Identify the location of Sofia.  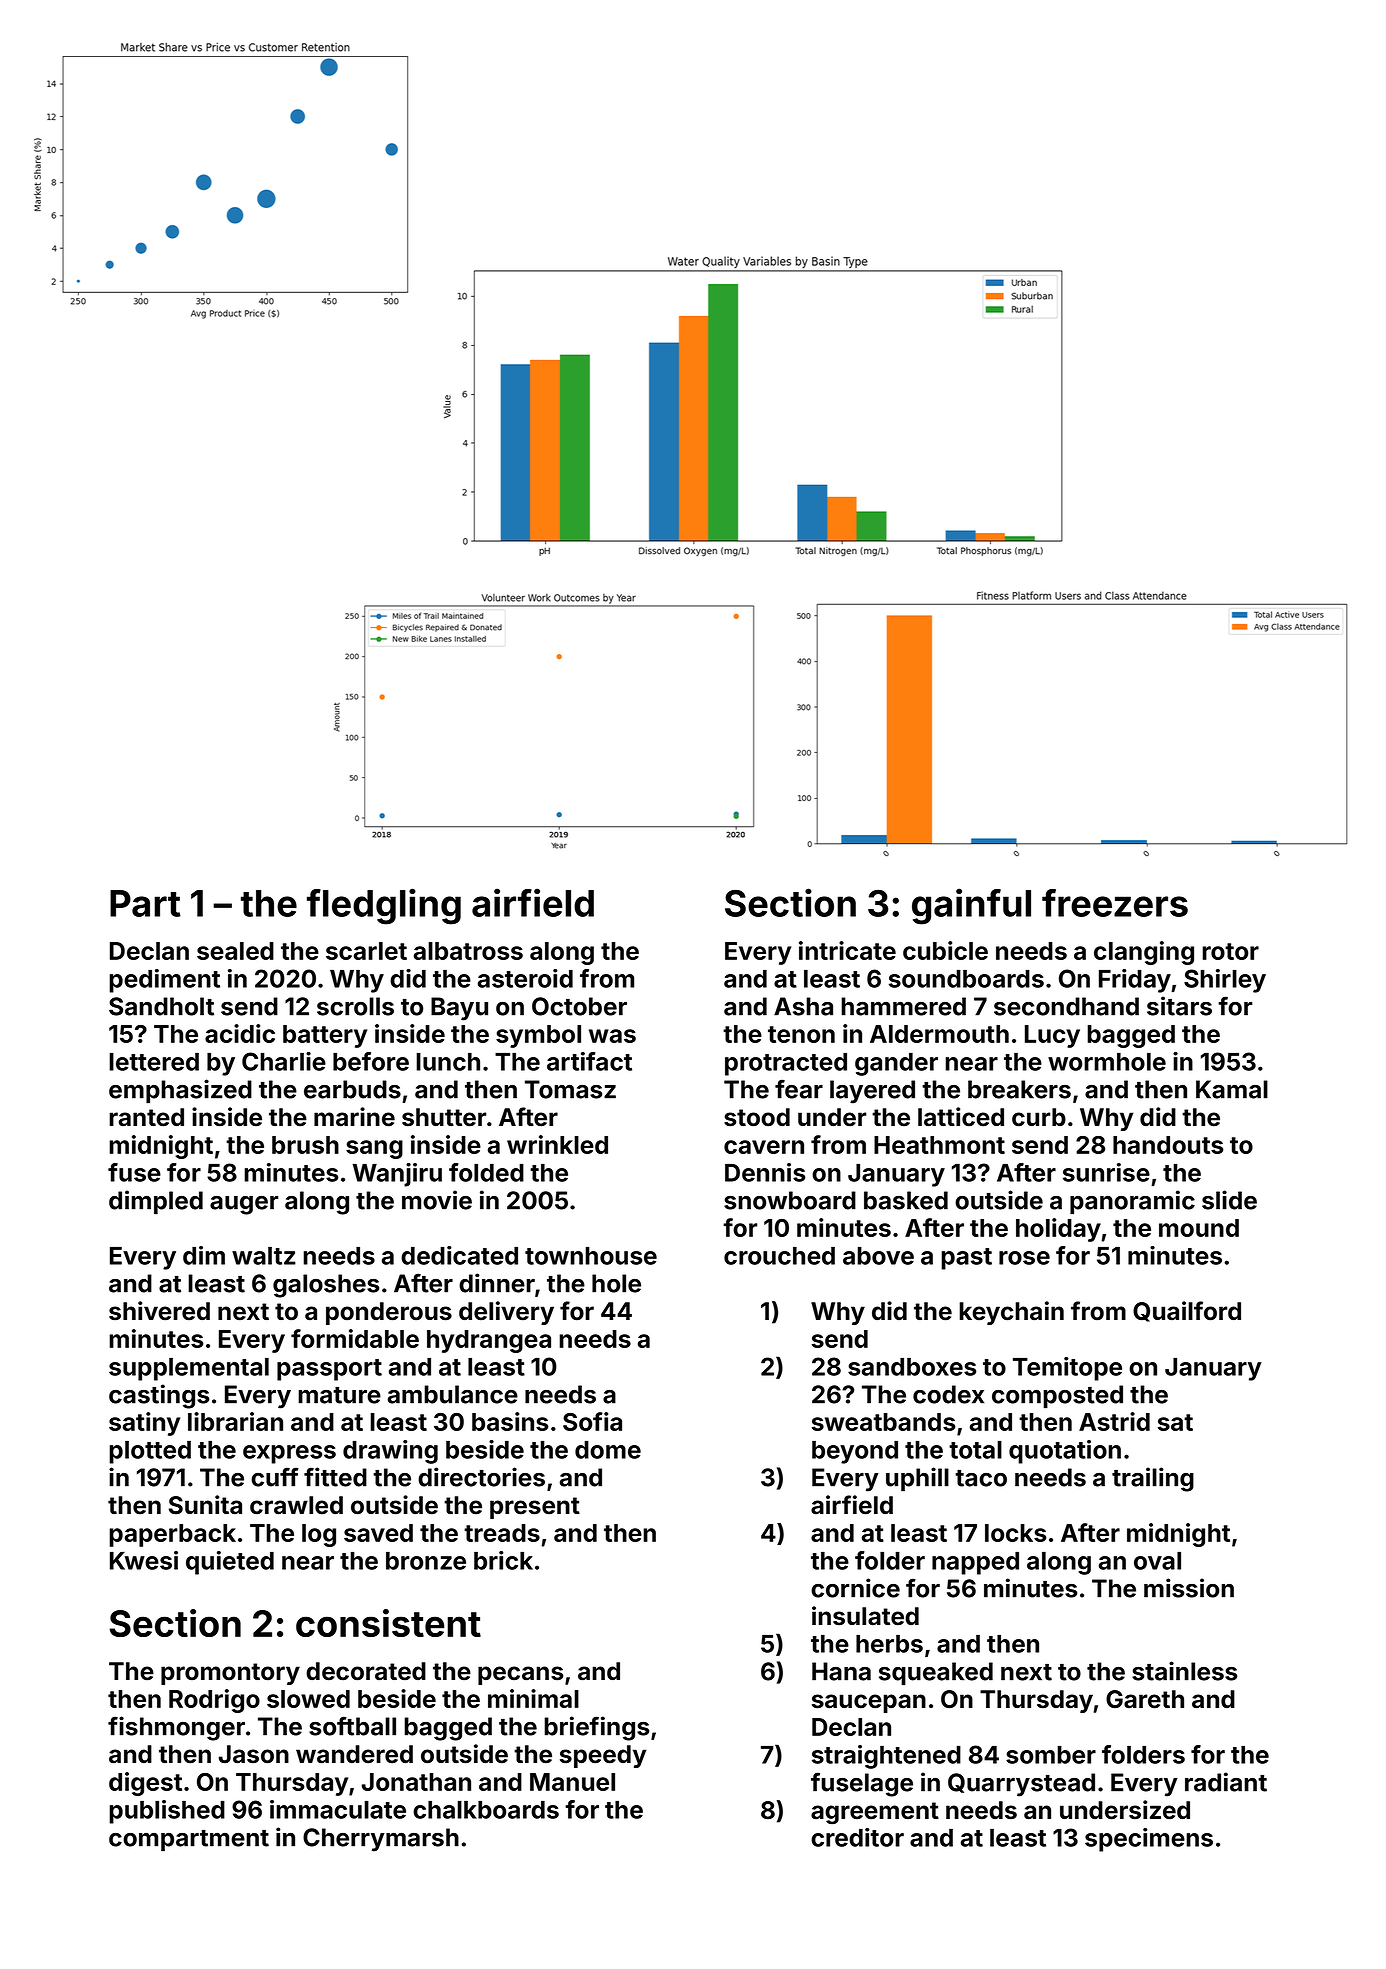
(592, 1421).
